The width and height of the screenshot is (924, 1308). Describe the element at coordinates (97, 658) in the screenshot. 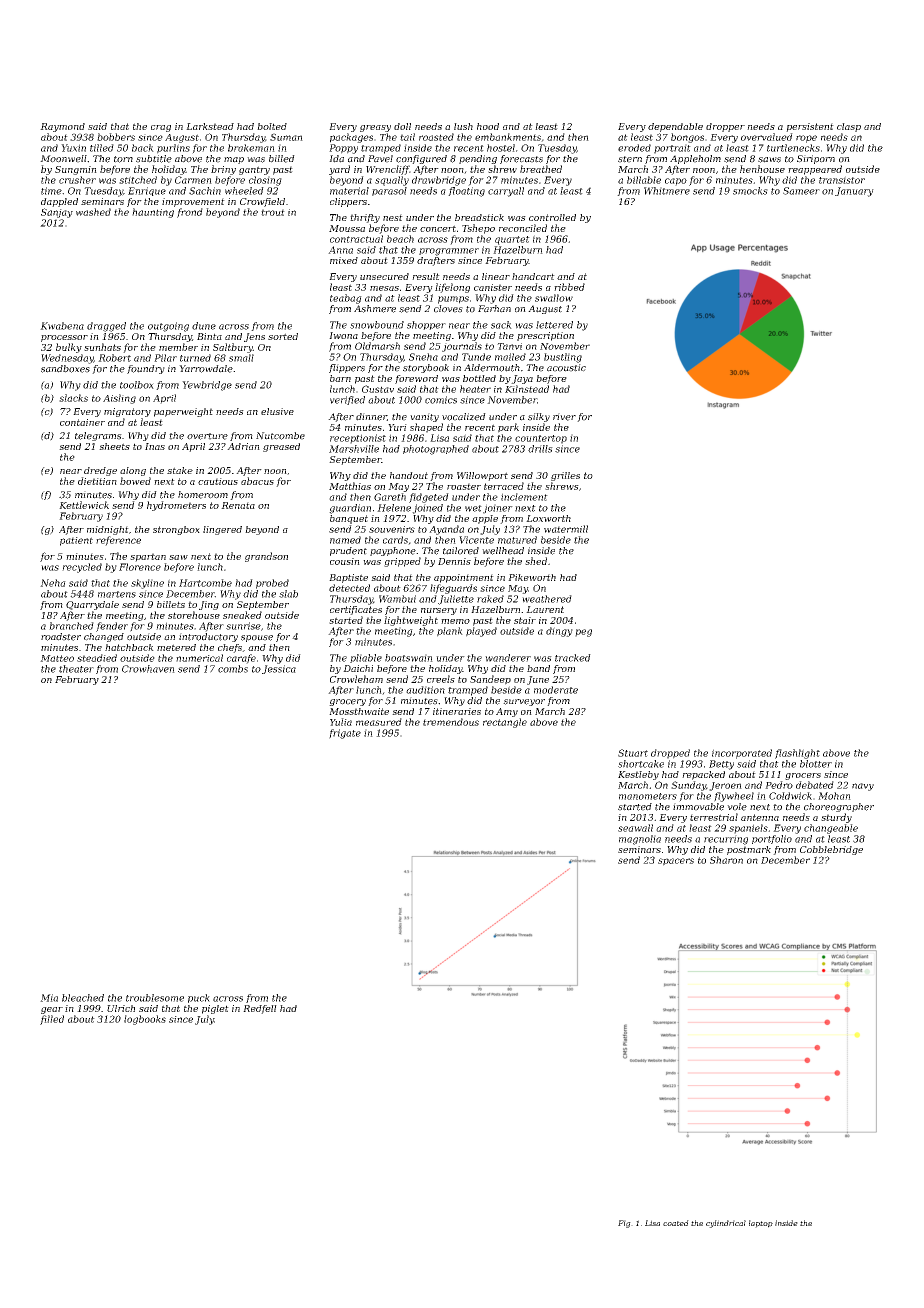

I see `steadied` at that location.
